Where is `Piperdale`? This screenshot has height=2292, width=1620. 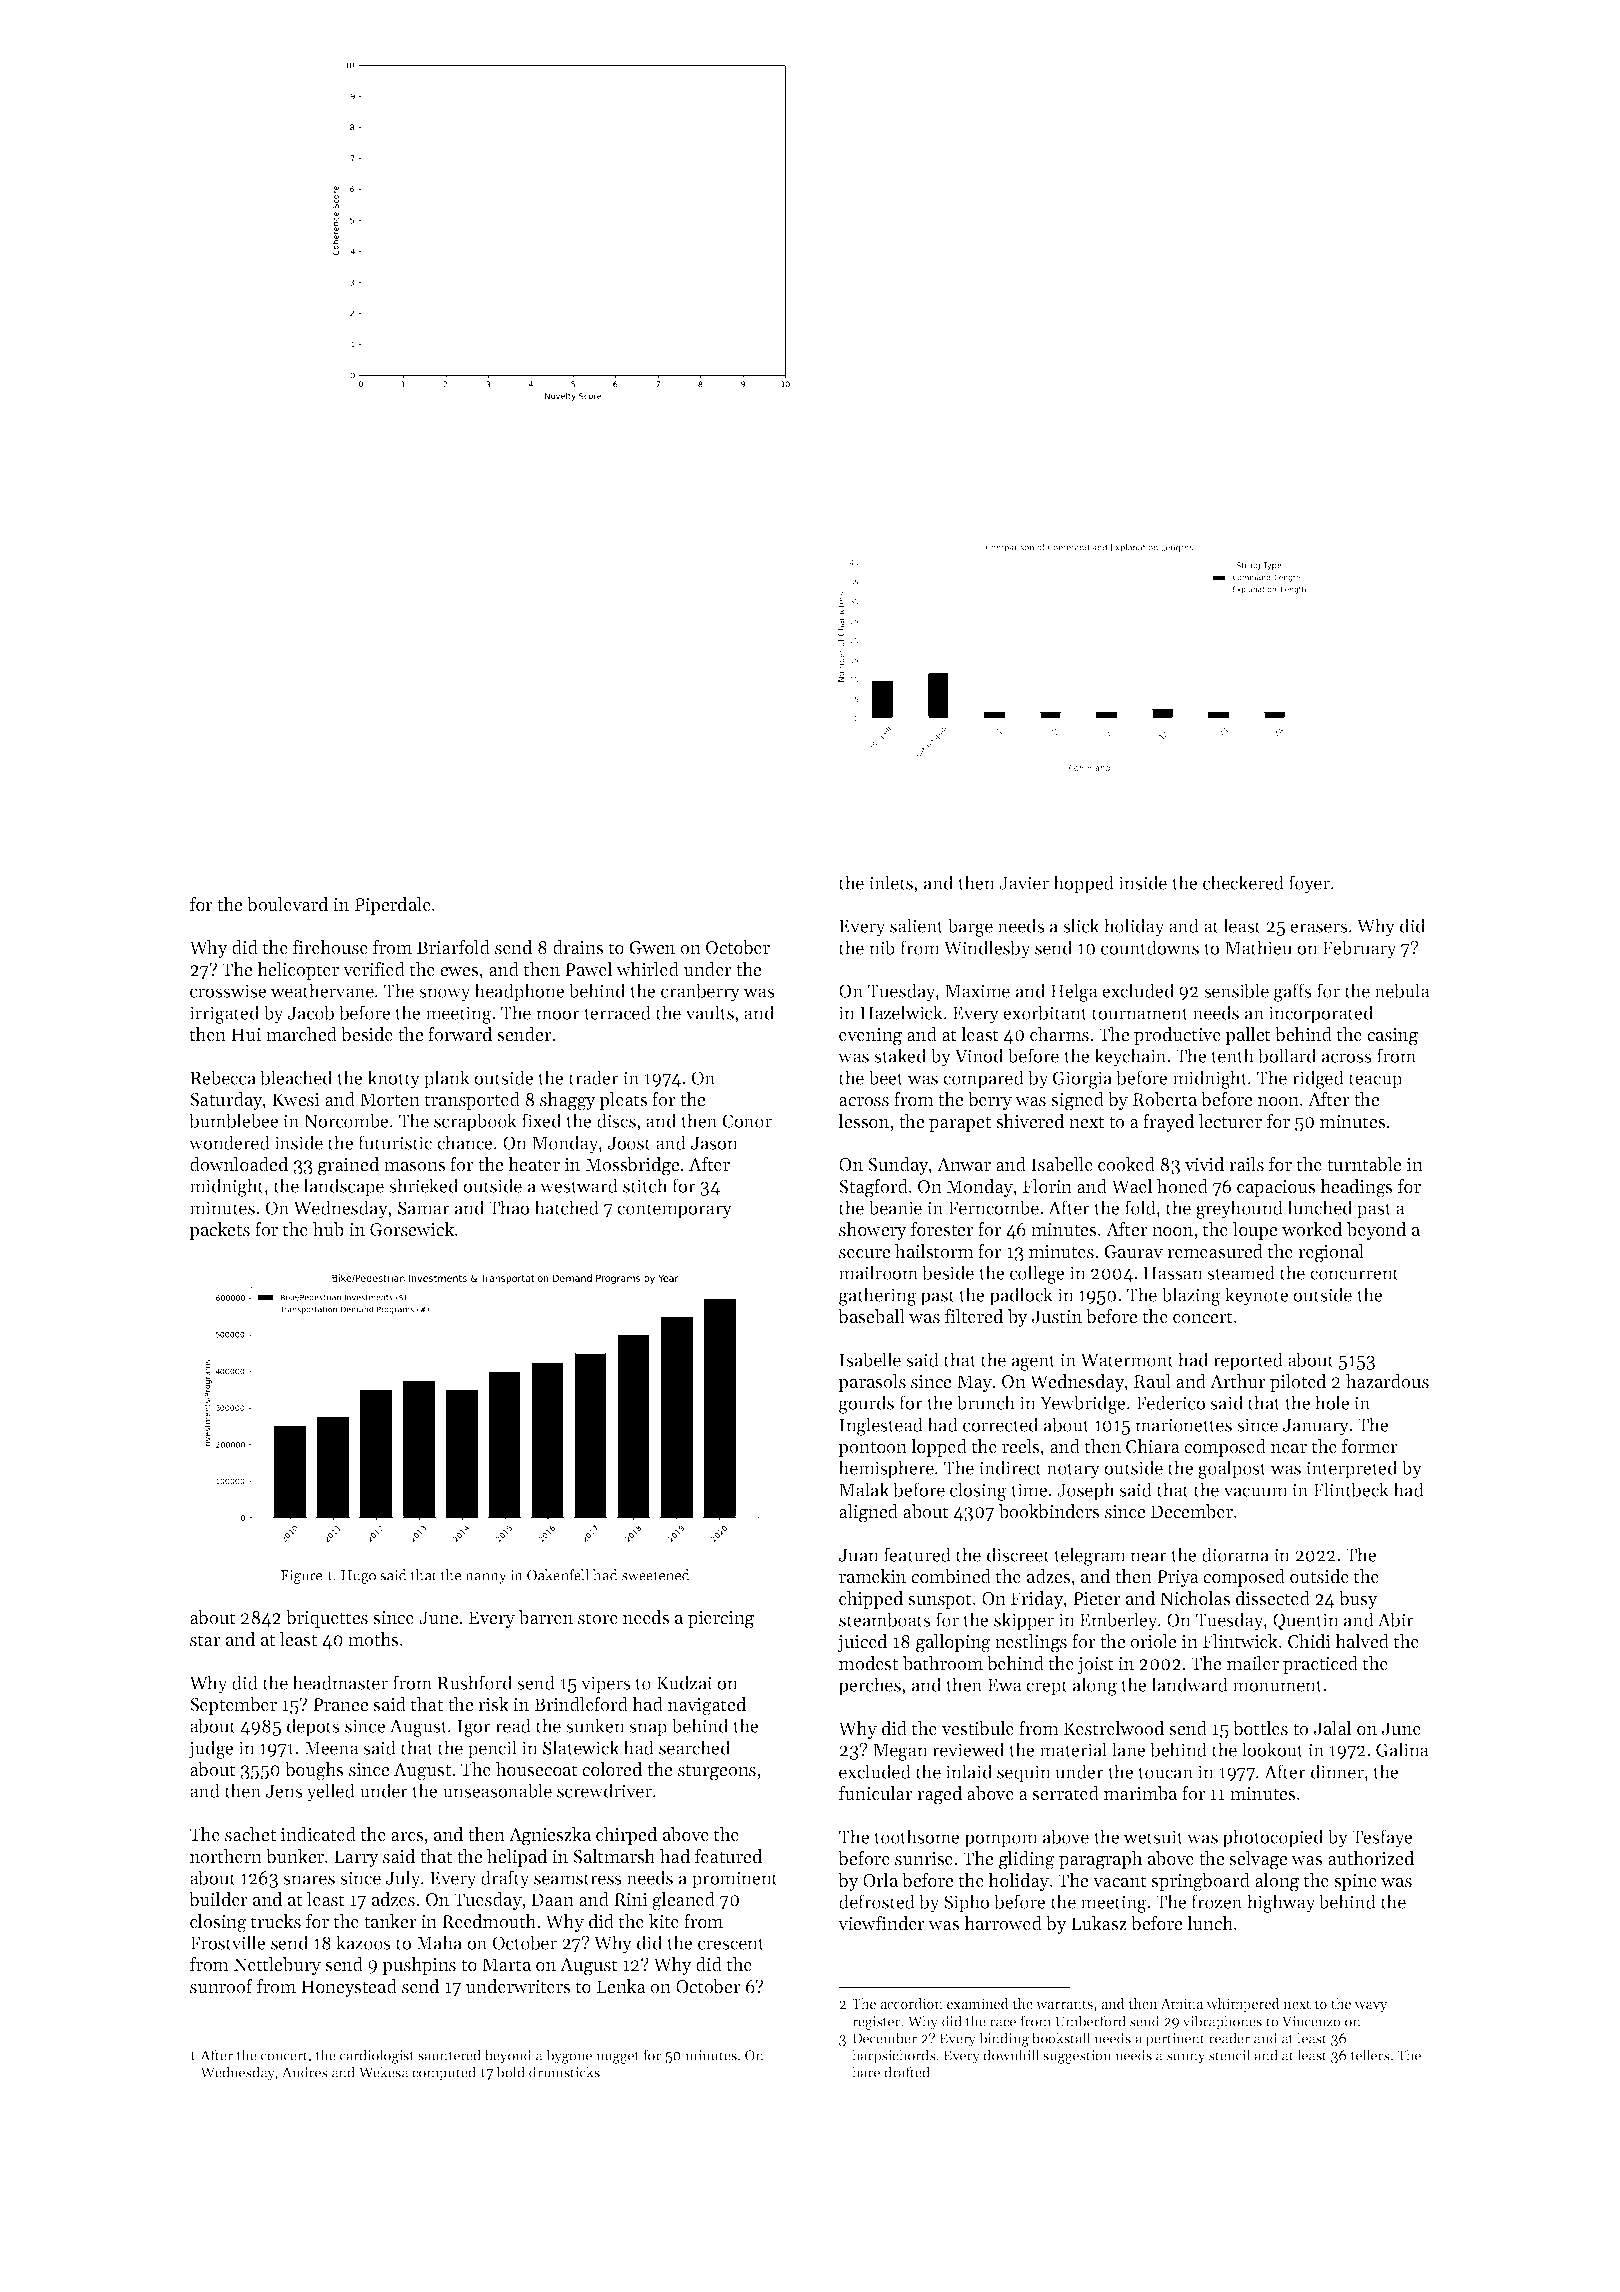 Piperdale is located at coordinates (393, 906).
